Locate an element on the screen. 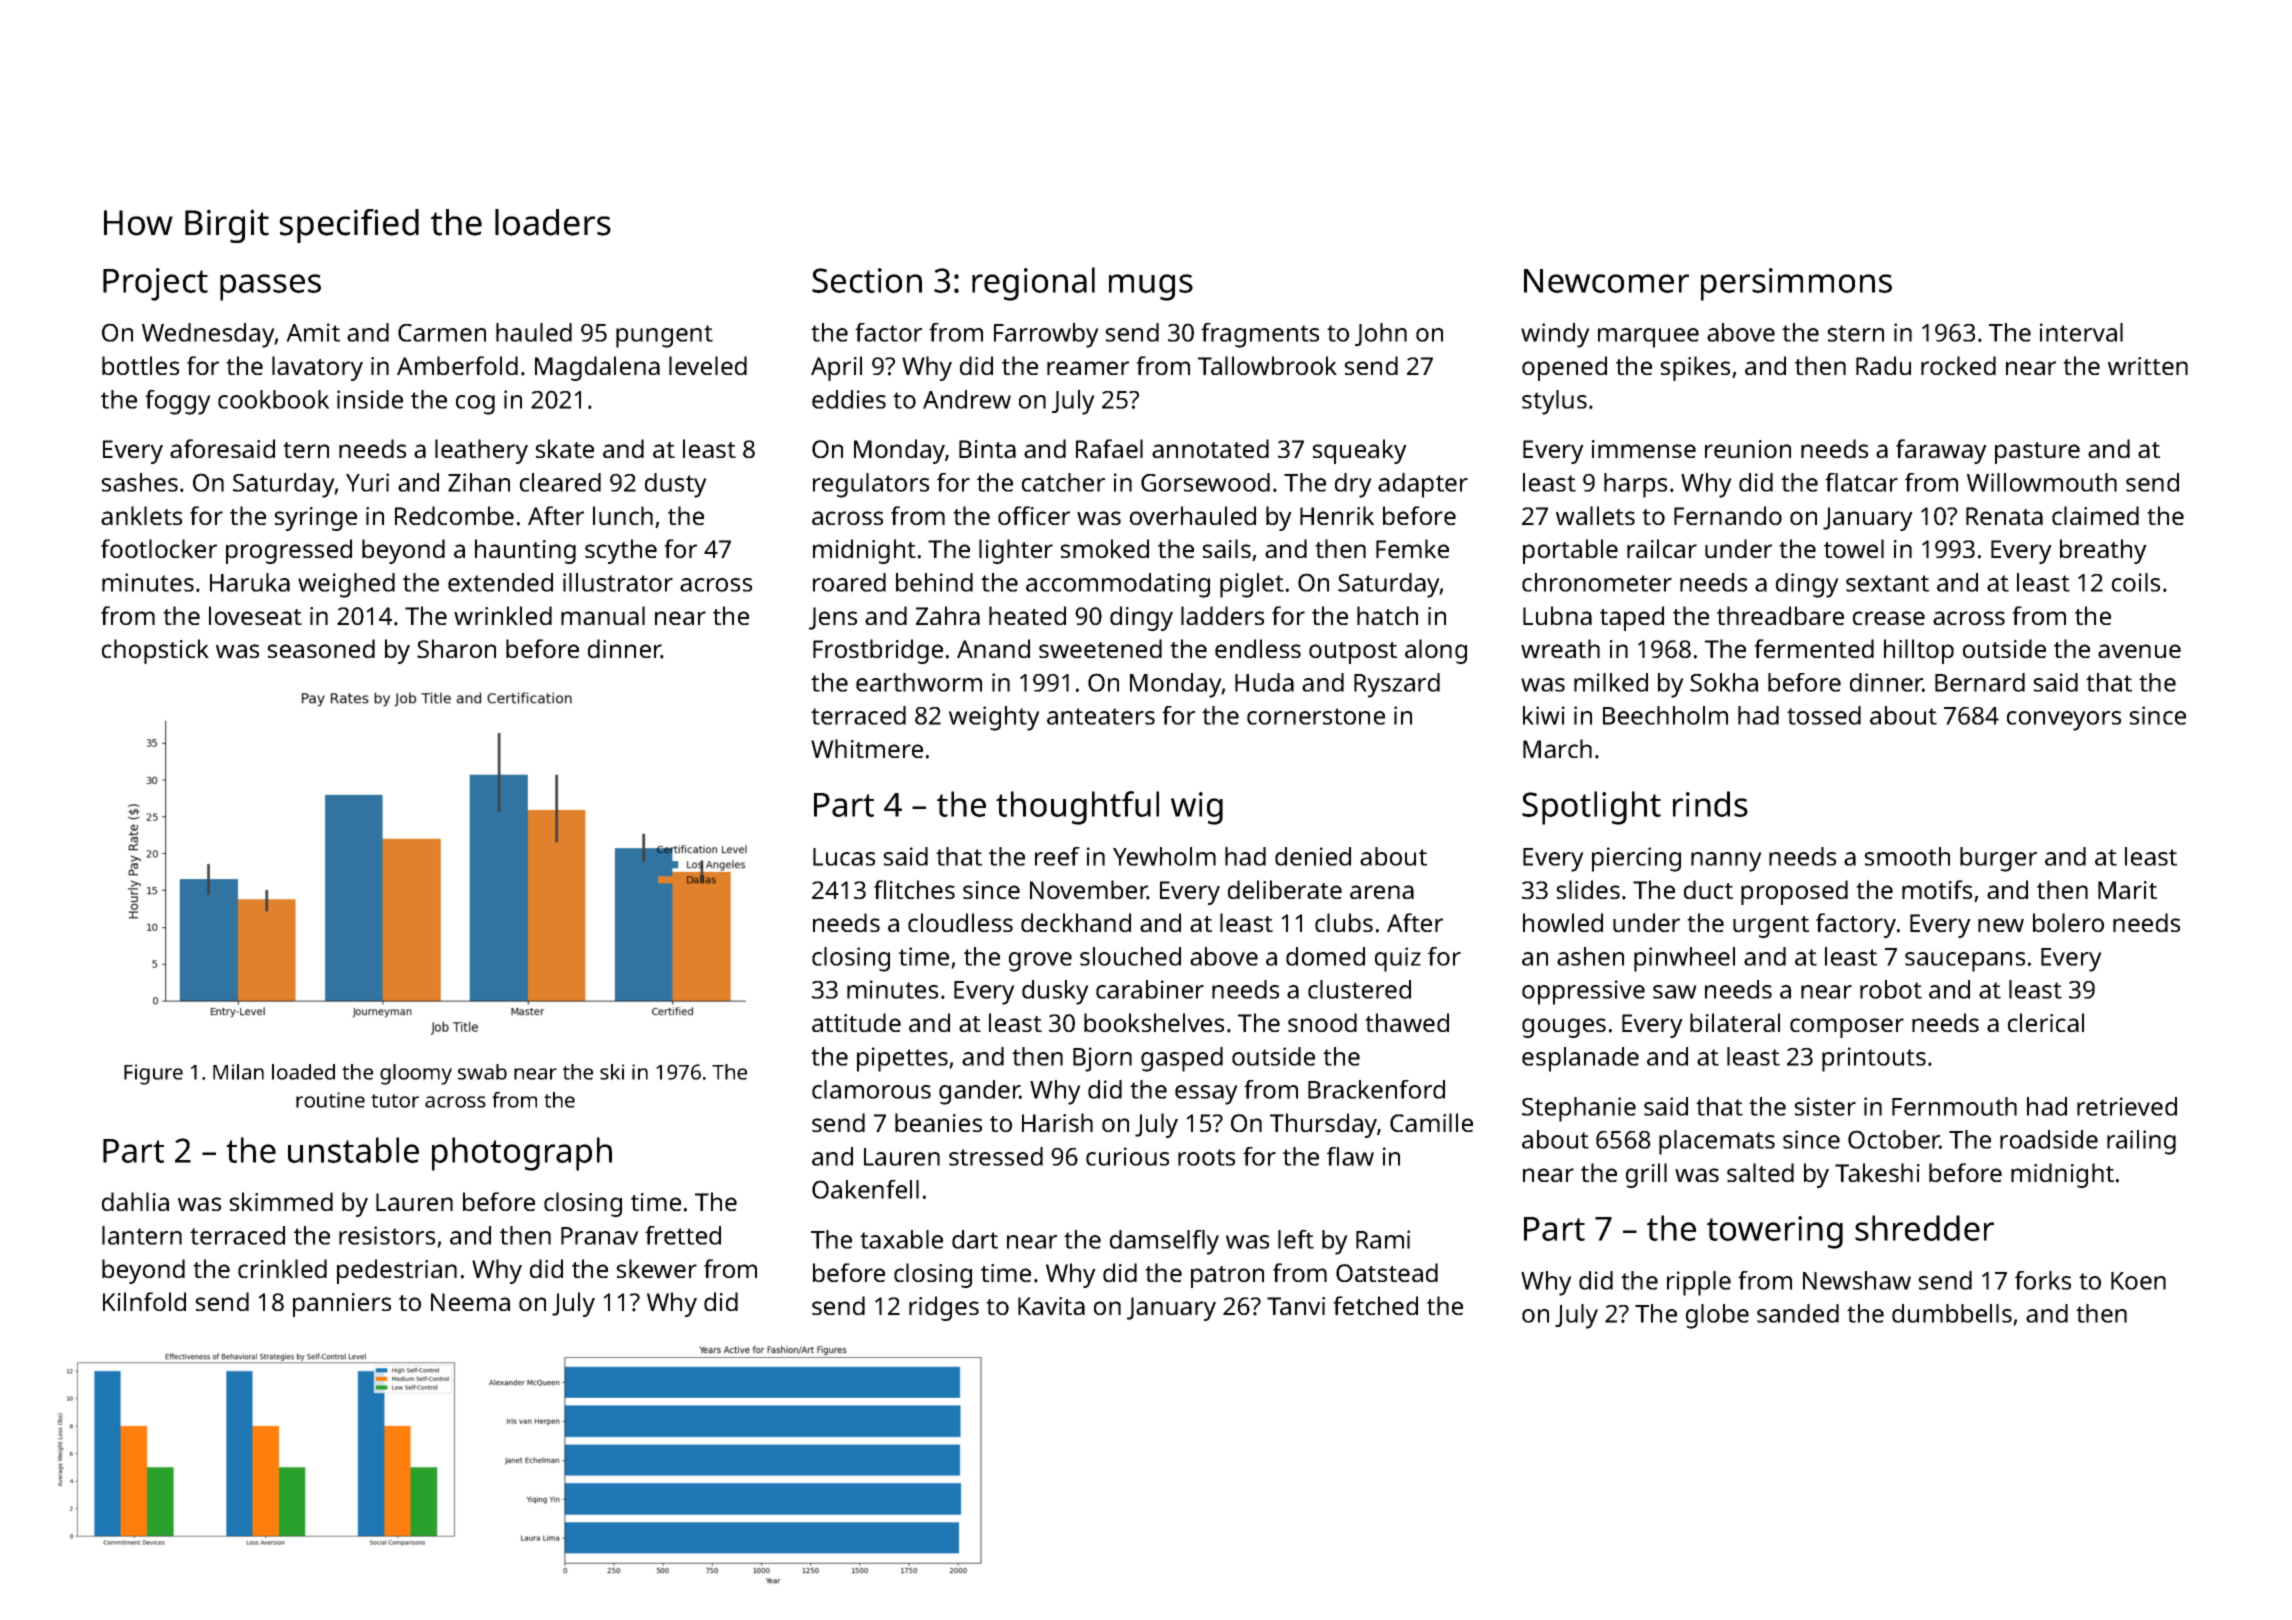 This screenshot has height=1620, width=2292. pungent is located at coordinates (664, 336).
